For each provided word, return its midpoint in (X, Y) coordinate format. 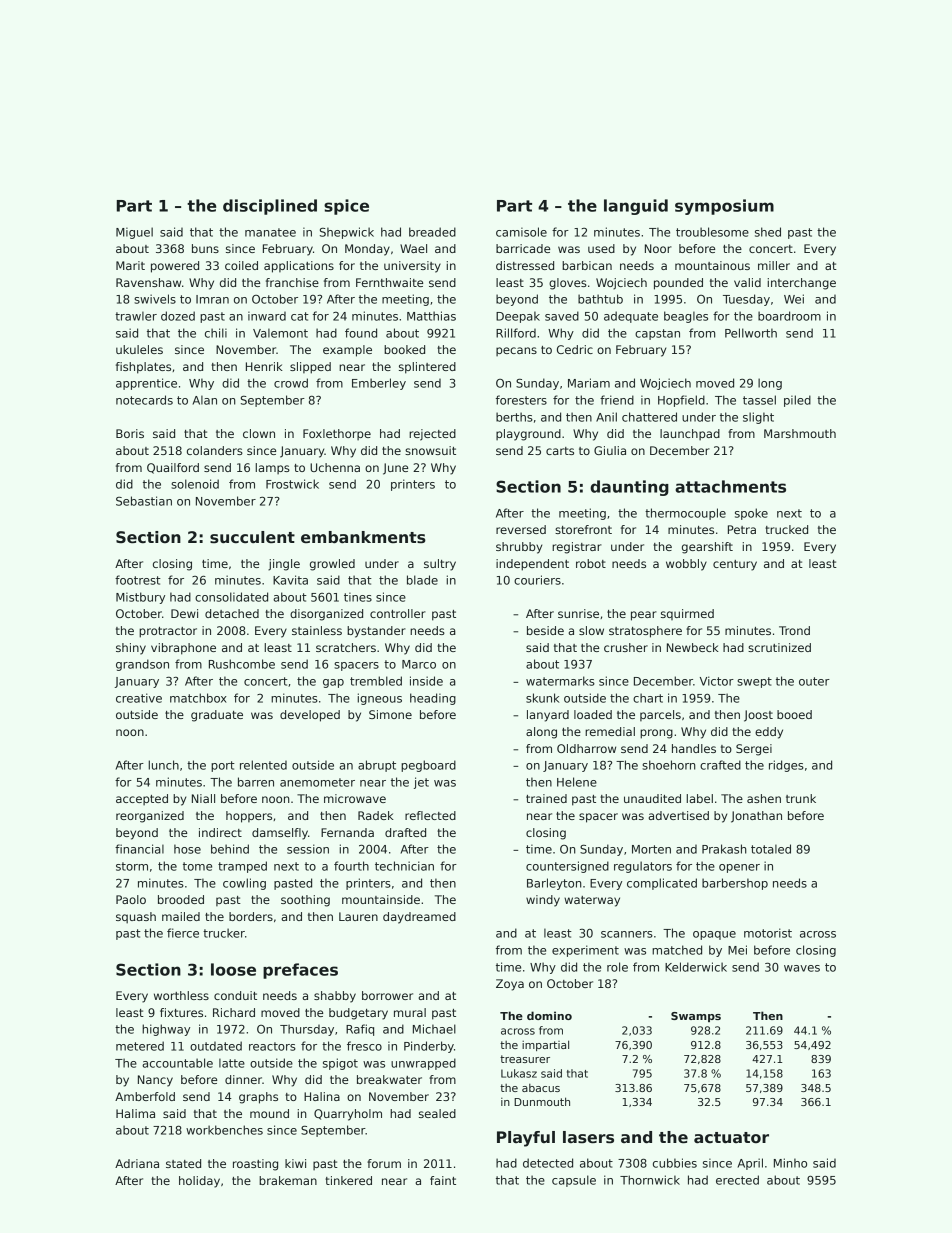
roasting (255, 1165)
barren (256, 782)
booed (794, 714)
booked (404, 349)
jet (421, 783)
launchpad (690, 434)
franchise (292, 282)
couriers (537, 580)
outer (814, 681)
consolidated (231, 597)
